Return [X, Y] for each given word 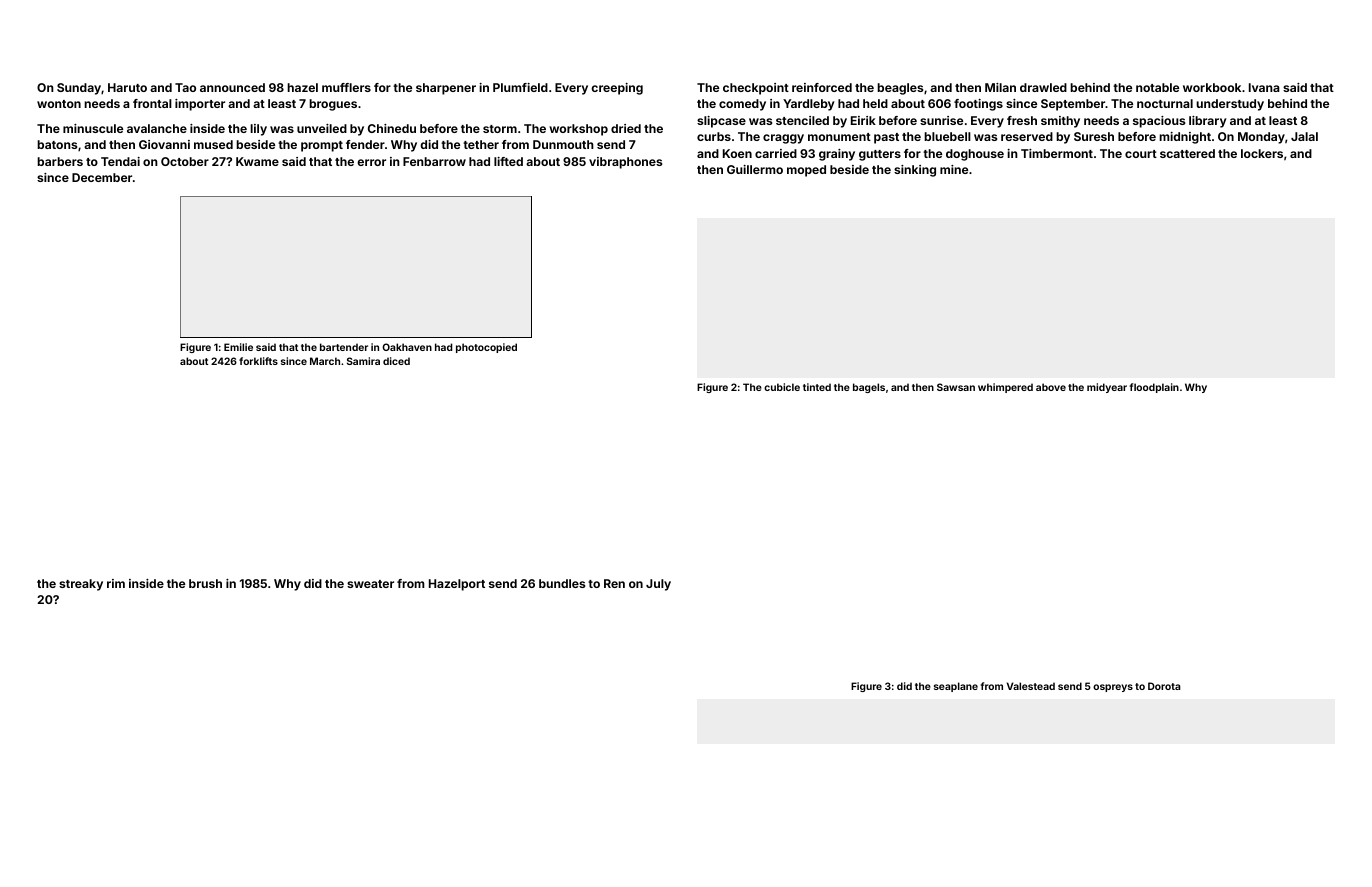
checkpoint [756, 89]
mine [954, 169]
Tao [185, 87]
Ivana [1264, 87]
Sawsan [956, 387]
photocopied [486, 348]
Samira [363, 361]
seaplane [956, 687]
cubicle [782, 387]
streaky [81, 585]
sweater [370, 584]
